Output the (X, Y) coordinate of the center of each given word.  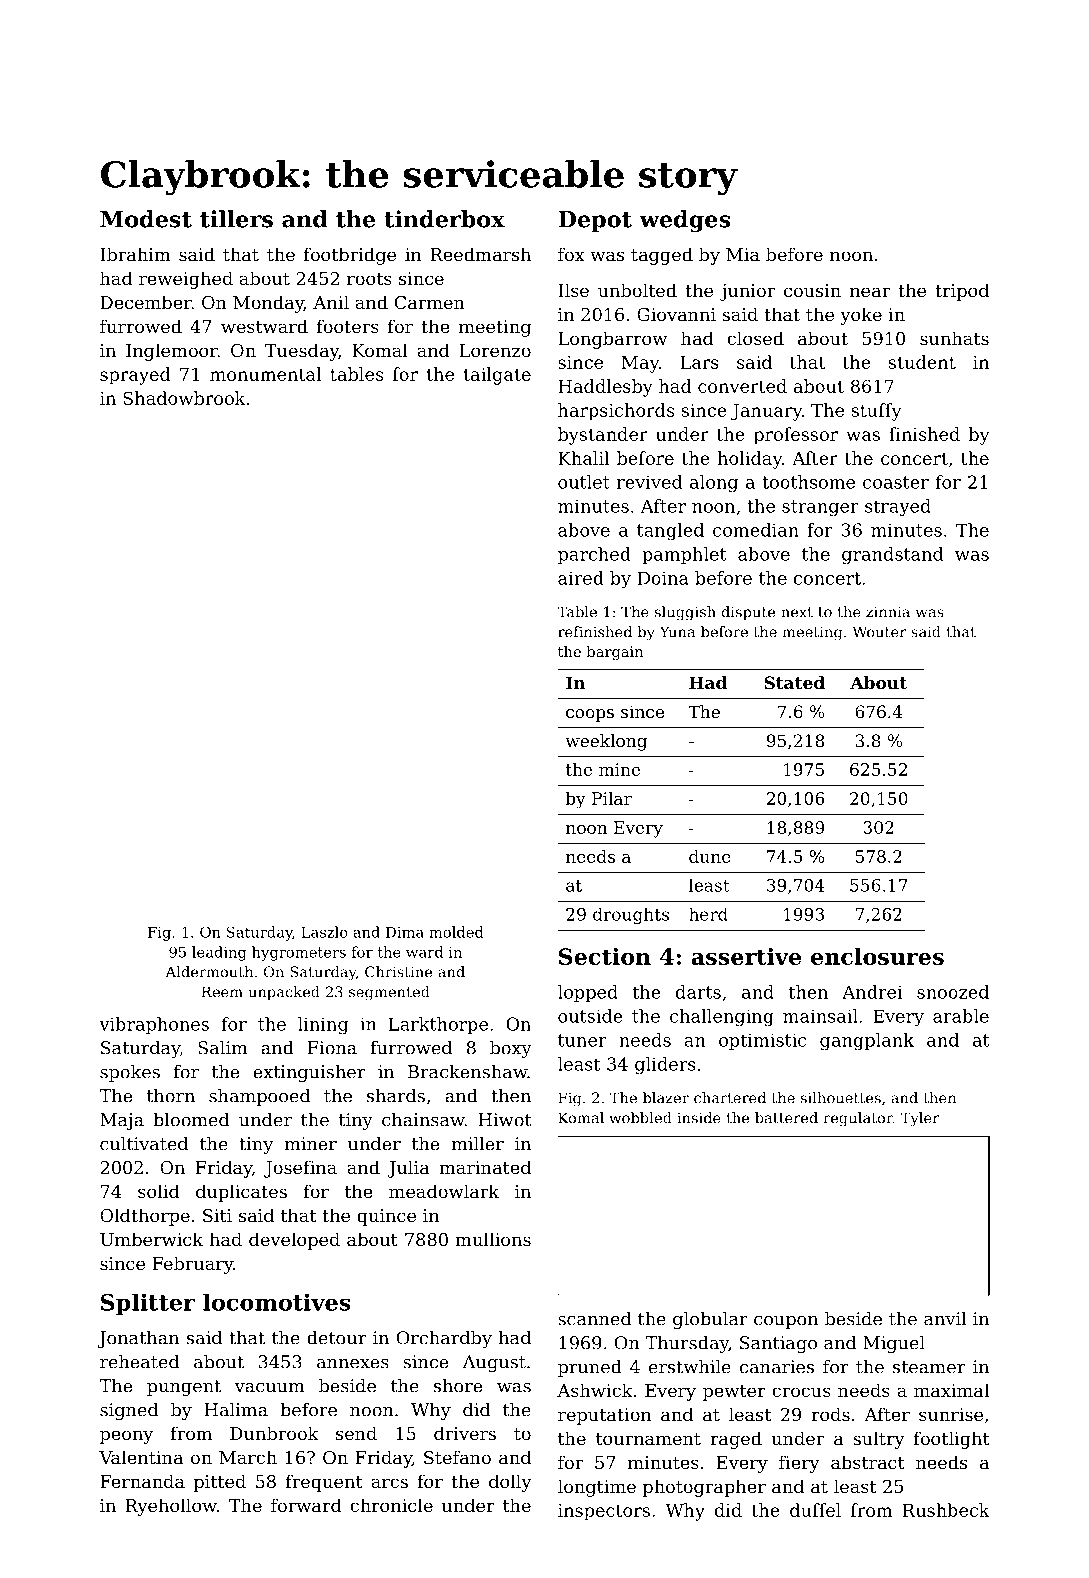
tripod (962, 292)
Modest (146, 219)
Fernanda (142, 1481)
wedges (684, 221)
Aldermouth (209, 972)
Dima (405, 932)
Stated (794, 682)
